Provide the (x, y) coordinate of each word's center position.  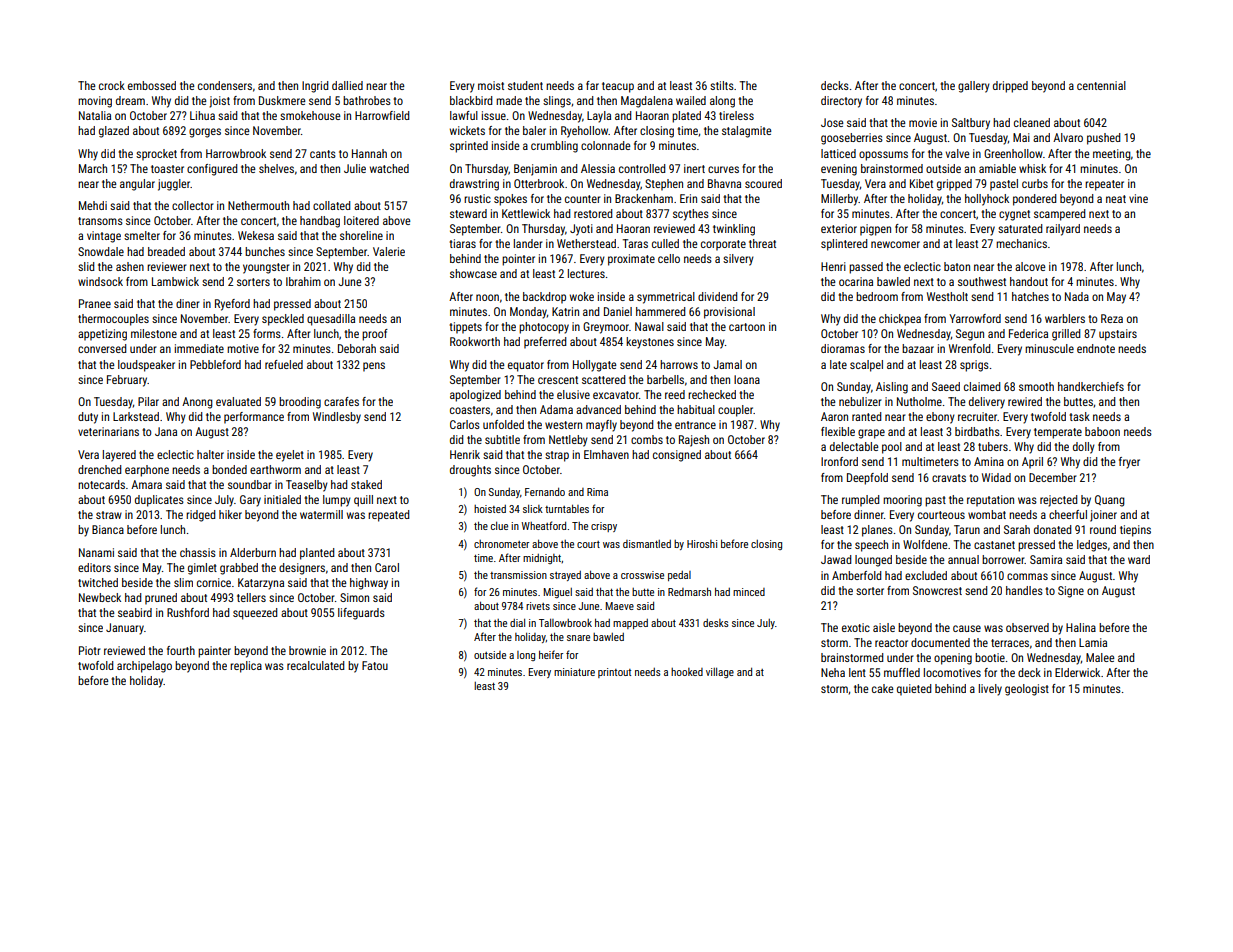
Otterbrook (539, 183)
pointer (518, 260)
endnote (1096, 348)
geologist (1027, 690)
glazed (114, 132)
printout (614, 673)
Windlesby (337, 418)
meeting (1112, 155)
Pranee (95, 303)
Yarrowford (975, 318)
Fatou (375, 665)
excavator (616, 395)
